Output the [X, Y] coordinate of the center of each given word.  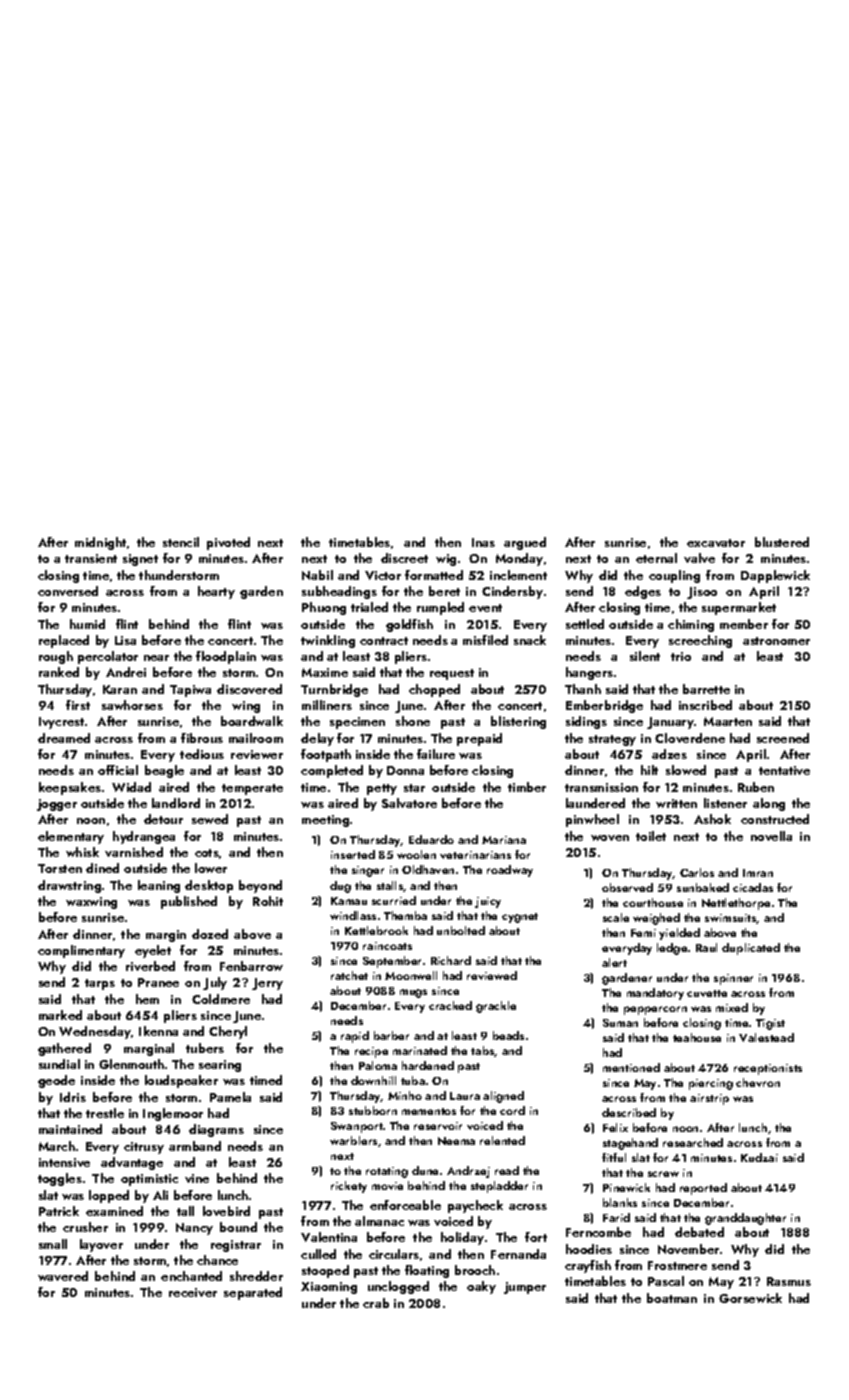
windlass [353, 915]
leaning [159, 886]
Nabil [317, 575]
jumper [525, 1288]
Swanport [357, 1127]
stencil [181, 542]
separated [253, 1293]
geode [56, 1081]
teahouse [697, 1037]
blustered [782, 542]
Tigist [770, 1024]
